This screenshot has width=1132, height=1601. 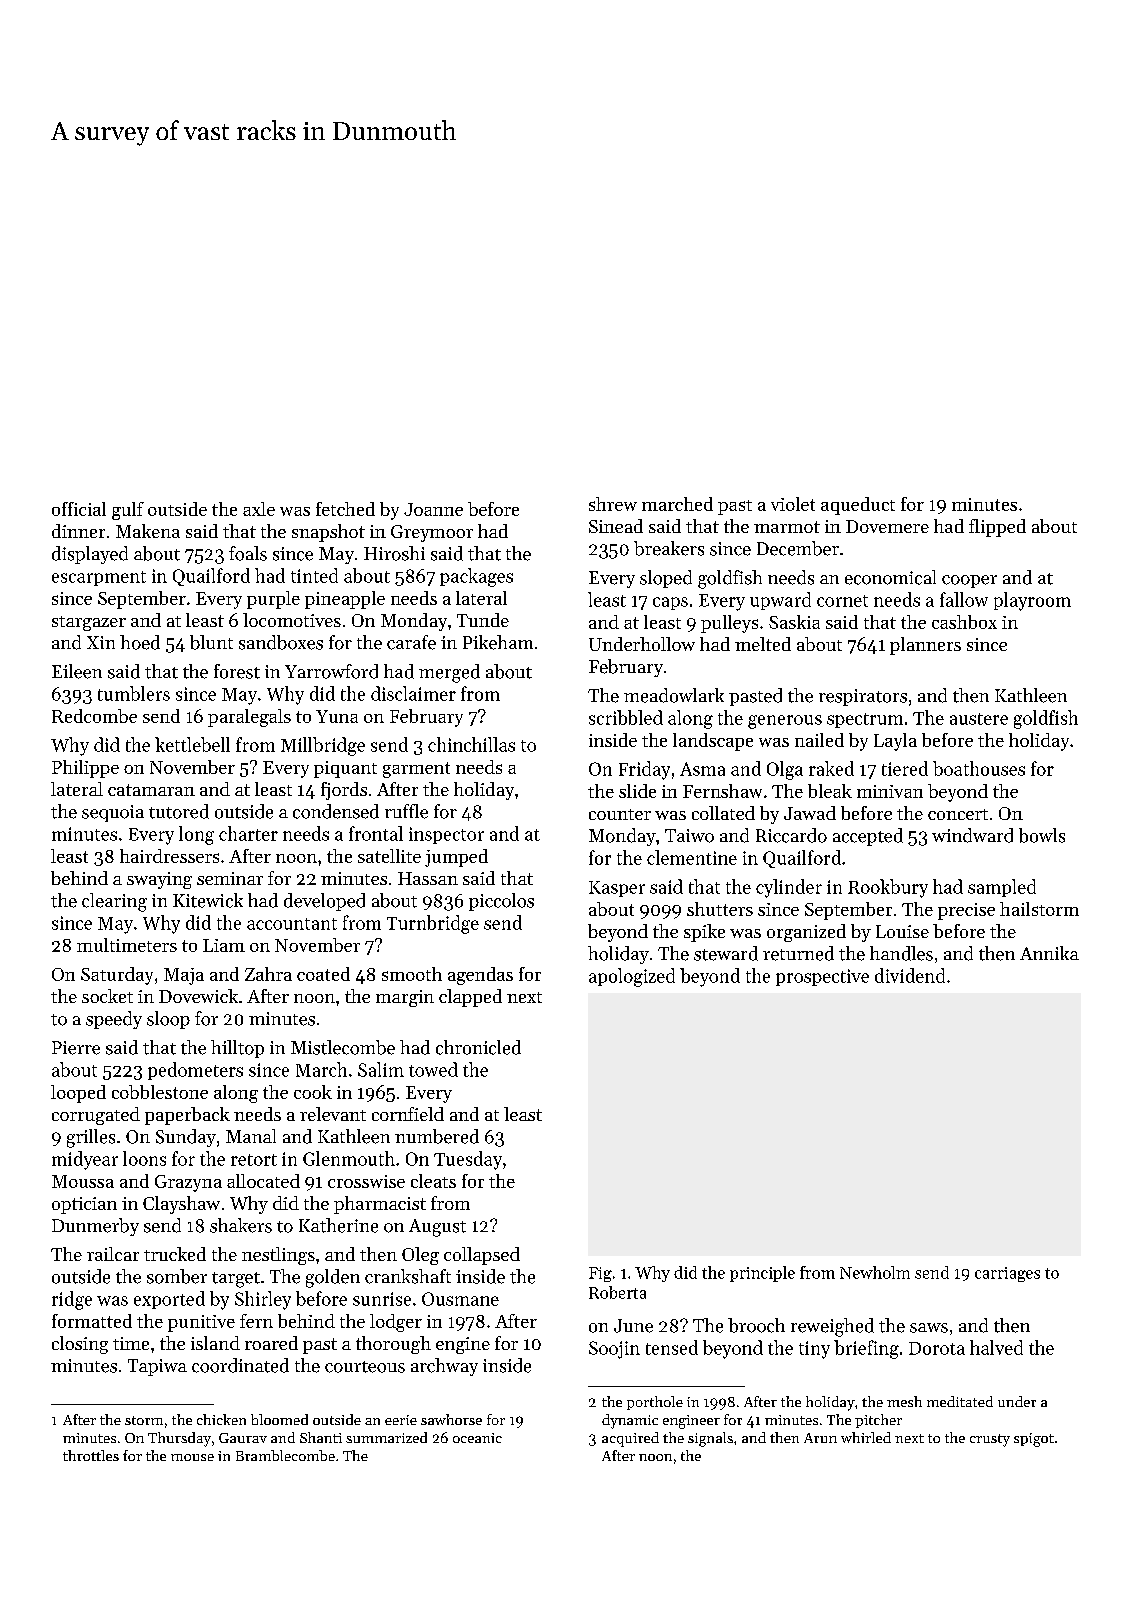 What do you see at coordinates (617, 889) in the screenshot?
I see `Kasper` at bounding box center [617, 889].
